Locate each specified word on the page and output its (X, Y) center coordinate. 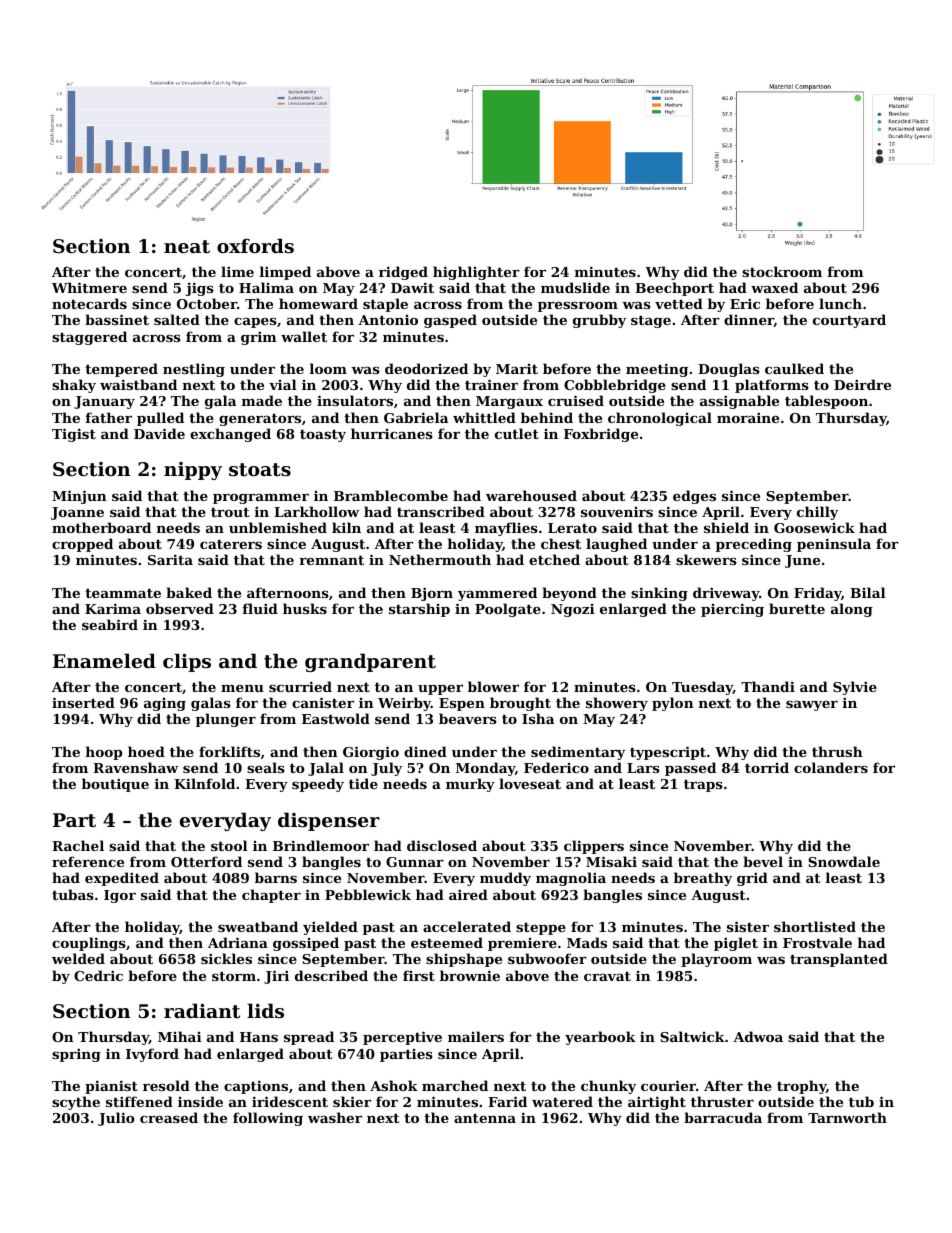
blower (493, 686)
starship (419, 610)
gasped (450, 321)
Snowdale (844, 861)
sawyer (812, 706)
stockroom (782, 271)
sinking (659, 594)
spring (76, 1055)
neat (187, 247)
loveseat (530, 783)
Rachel (78, 845)
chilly (817, 513)
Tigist (74, 435)
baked (189, 592)
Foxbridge (601, 435)
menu (242, 688)
